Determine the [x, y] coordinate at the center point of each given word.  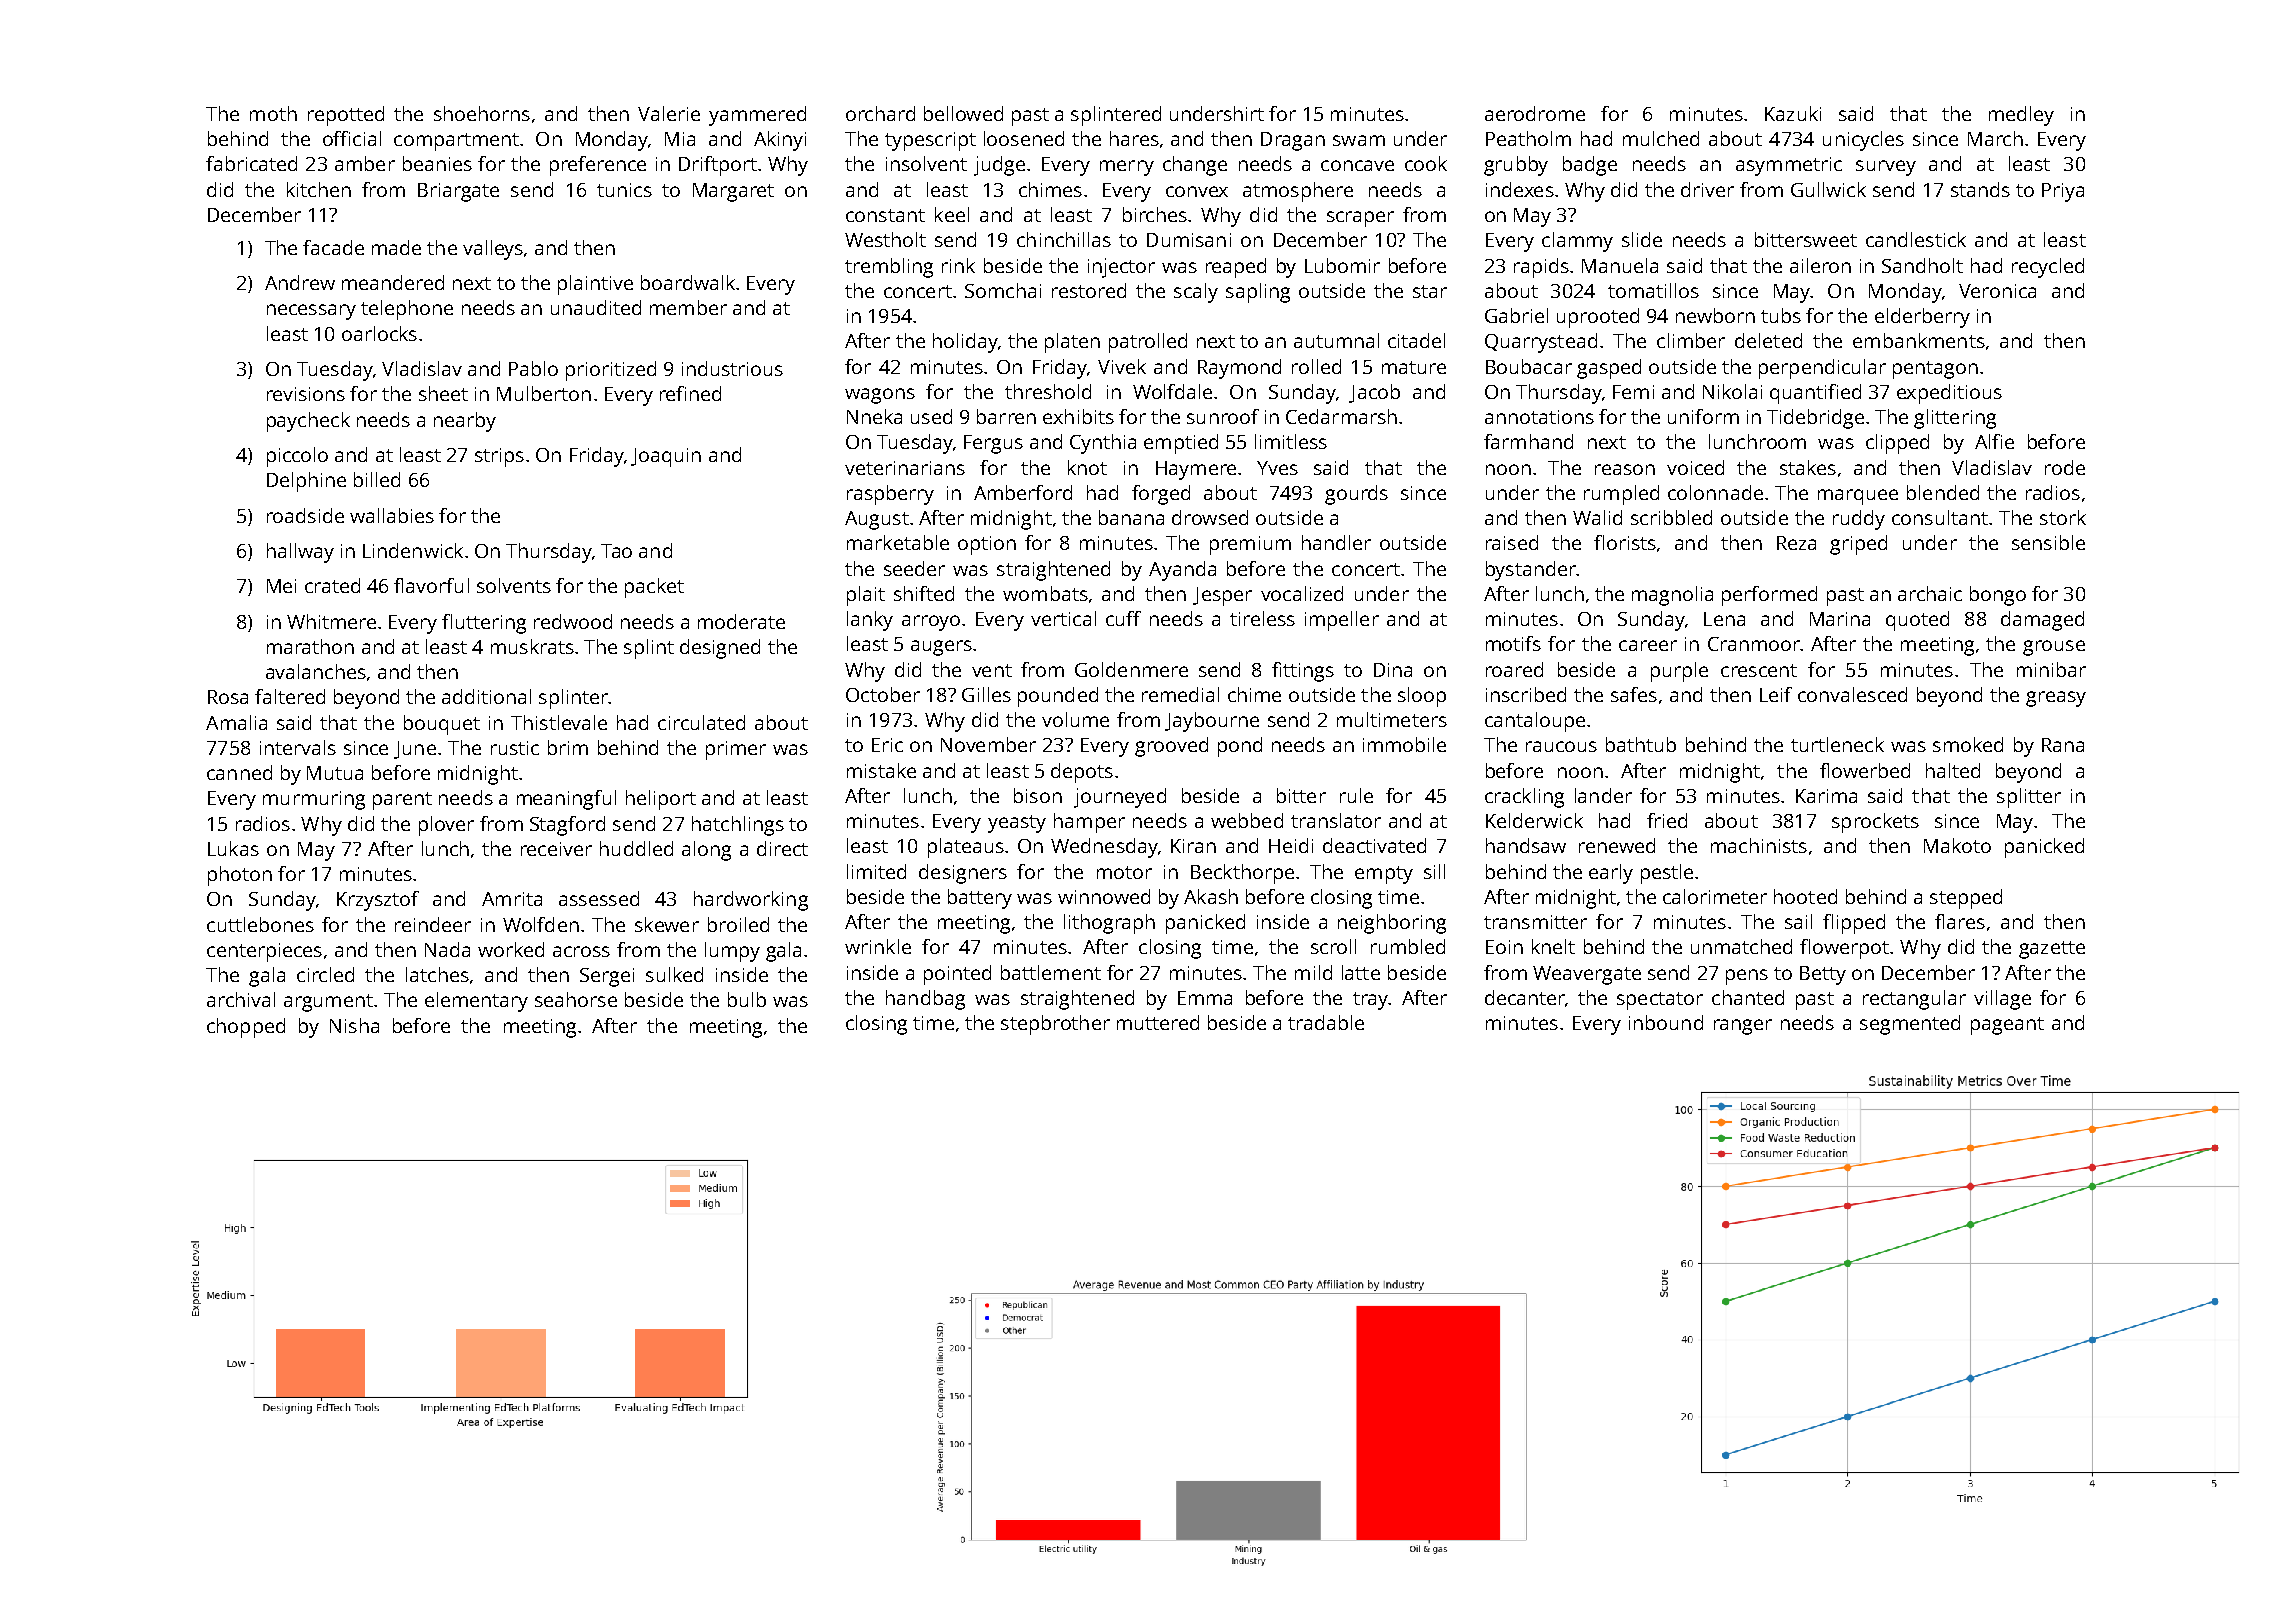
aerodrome [1535, 113]
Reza [1796, 543]
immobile [1404, 744]
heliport [661, 800]
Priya [2063, 192]
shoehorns [482, 113]
